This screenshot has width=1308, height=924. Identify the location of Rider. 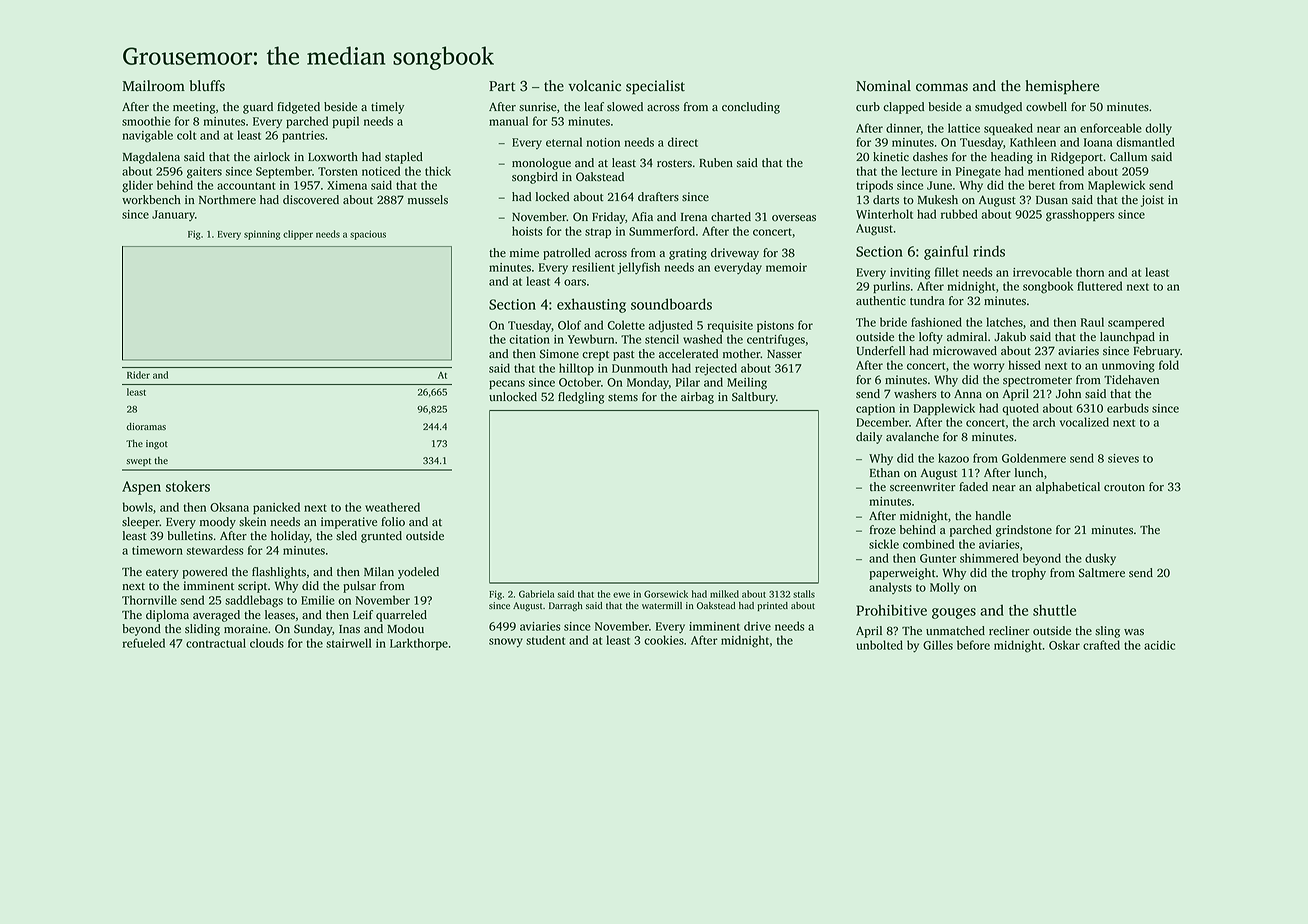
(138, 375).
